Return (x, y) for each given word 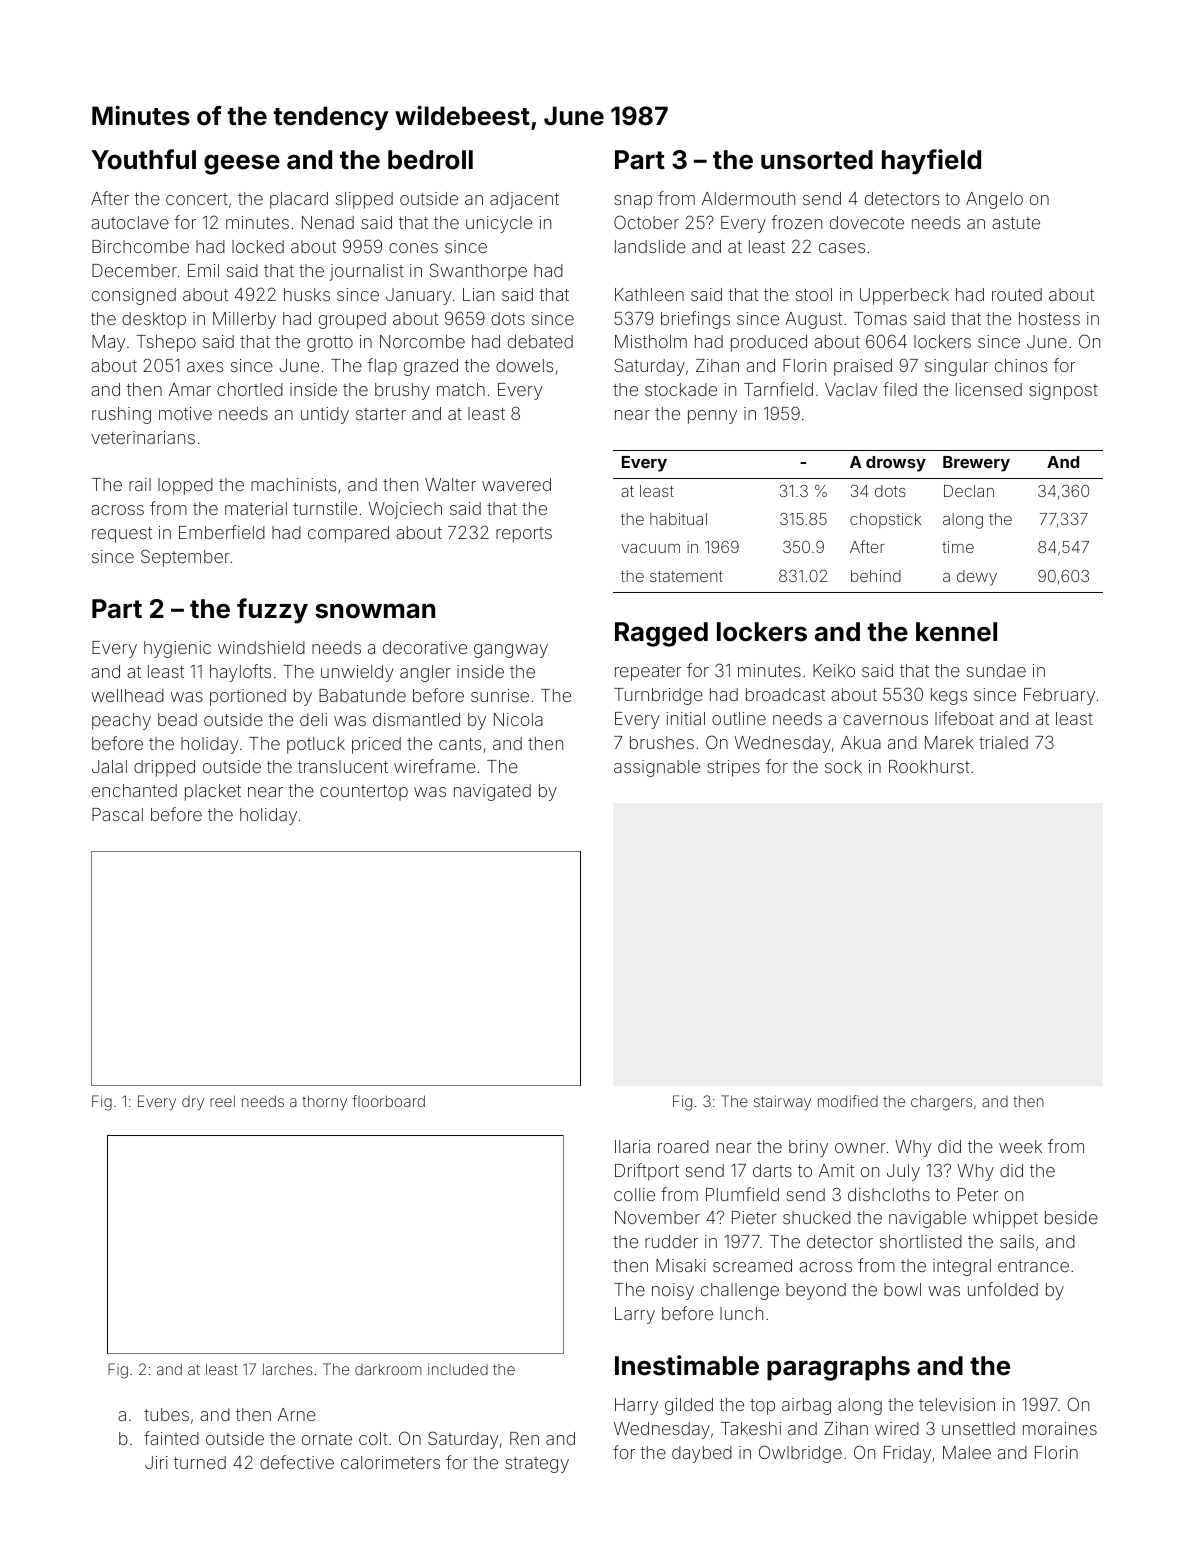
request (122, 535)
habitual (678, 519)
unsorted (817, 160)
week (1020, 1146)
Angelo (994, 200)
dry (193, 1103)
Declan (969, 491)
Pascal (117, 814)
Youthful (143, 159)
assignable (657, 768)
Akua (861, 742)
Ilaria (632, 1146)
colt (373, 1438)
